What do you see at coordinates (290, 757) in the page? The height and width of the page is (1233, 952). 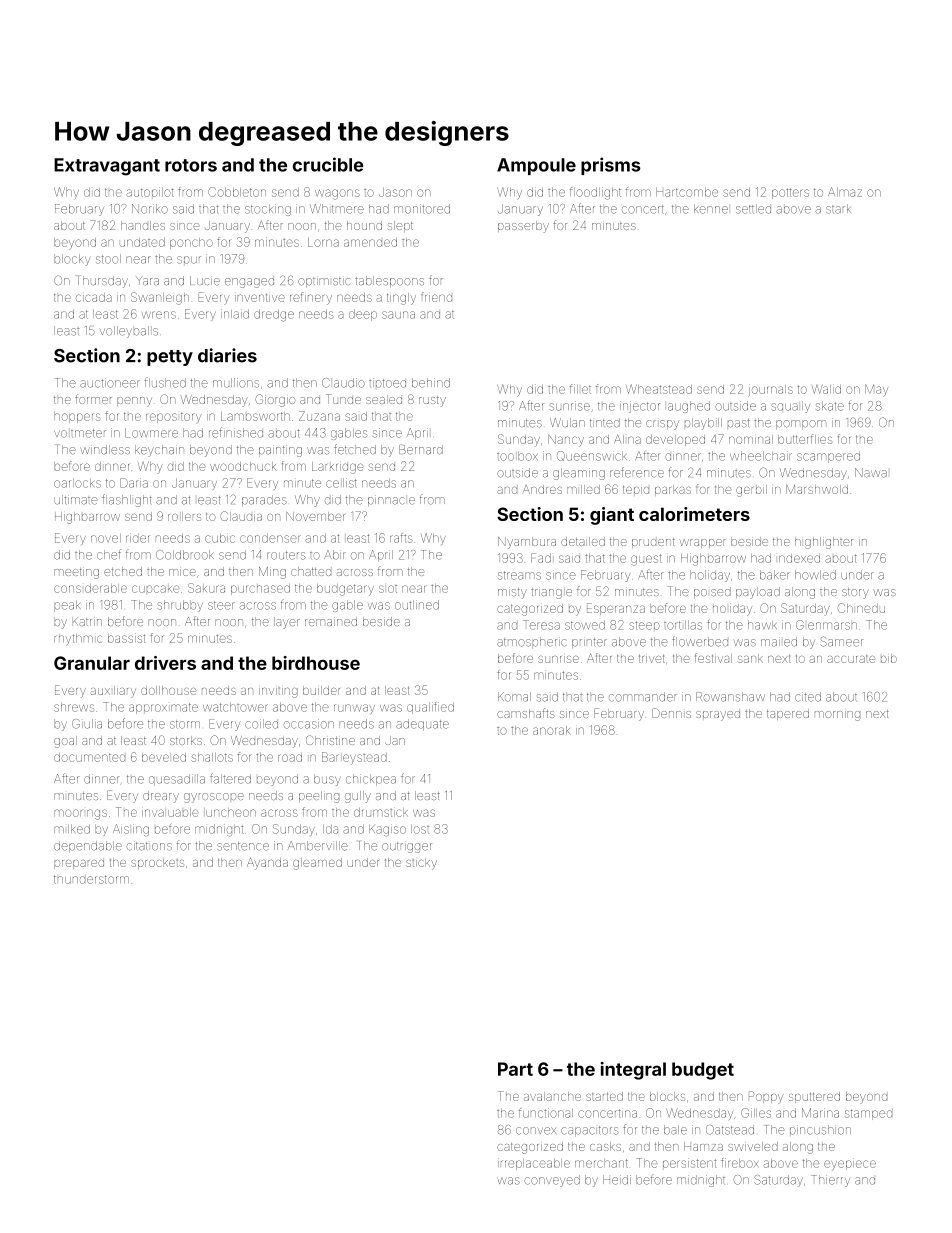 I see `road` at bounding box center [290, 757].
